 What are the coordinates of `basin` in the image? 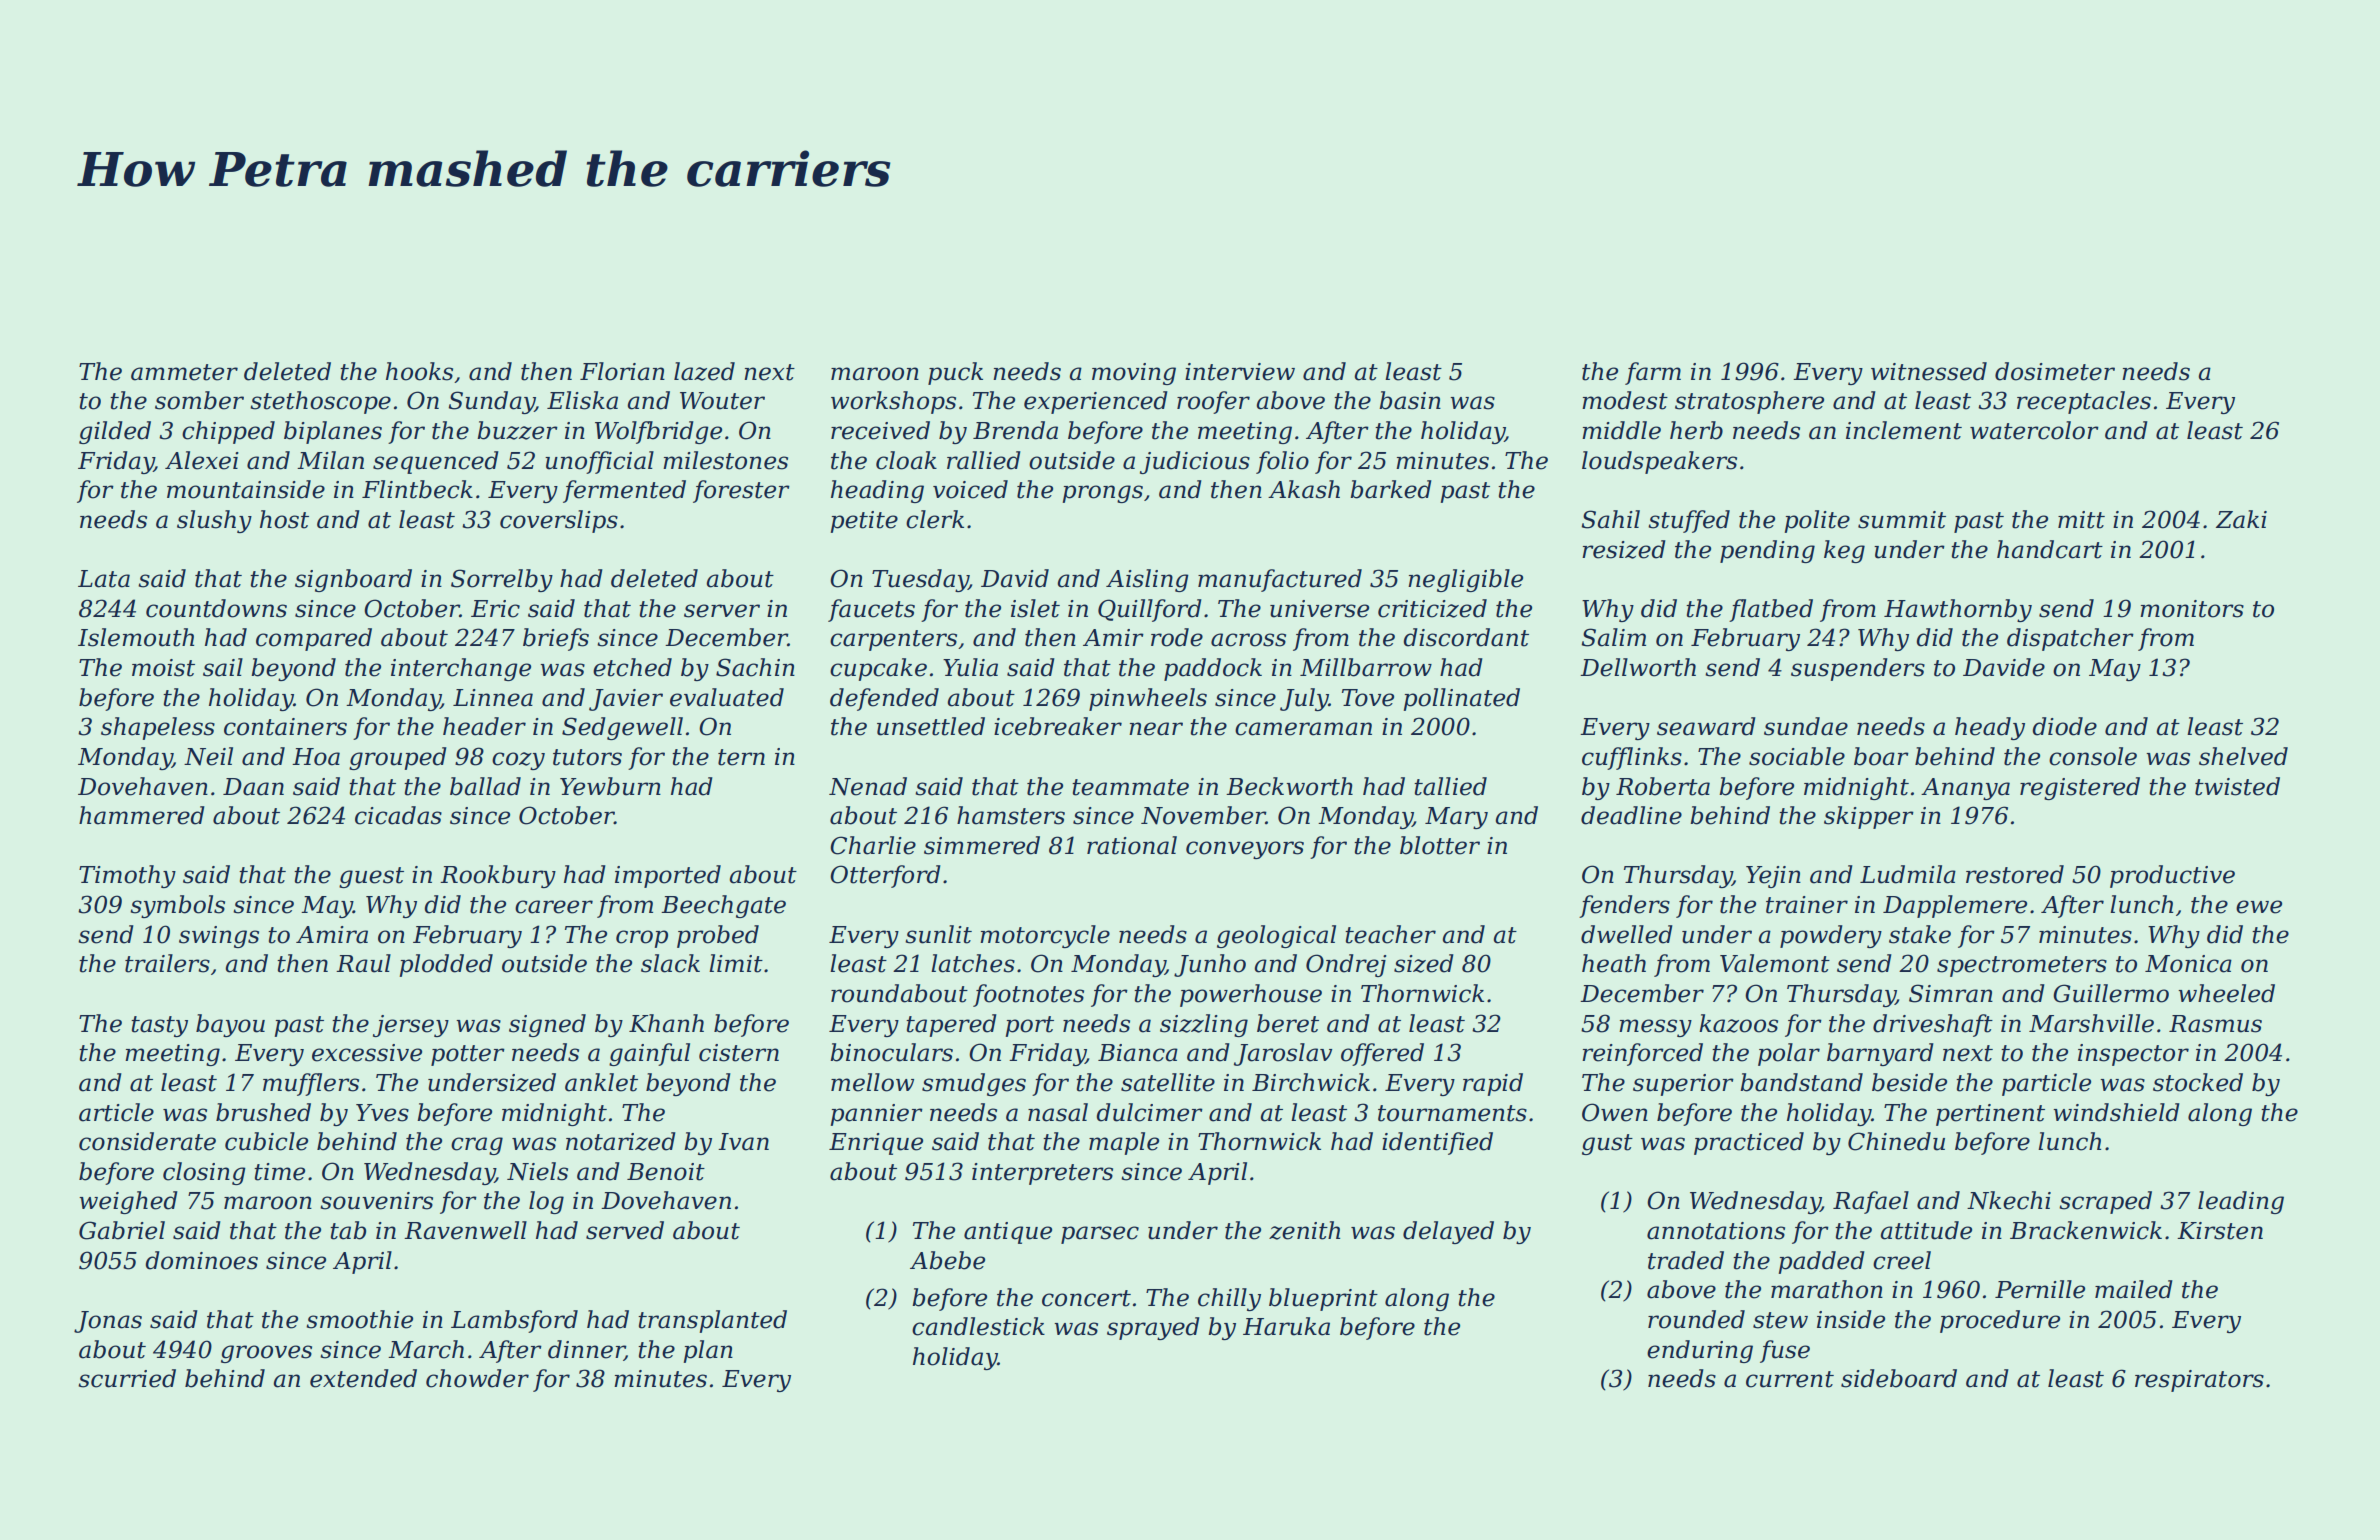 It's located at (1410, 400).
